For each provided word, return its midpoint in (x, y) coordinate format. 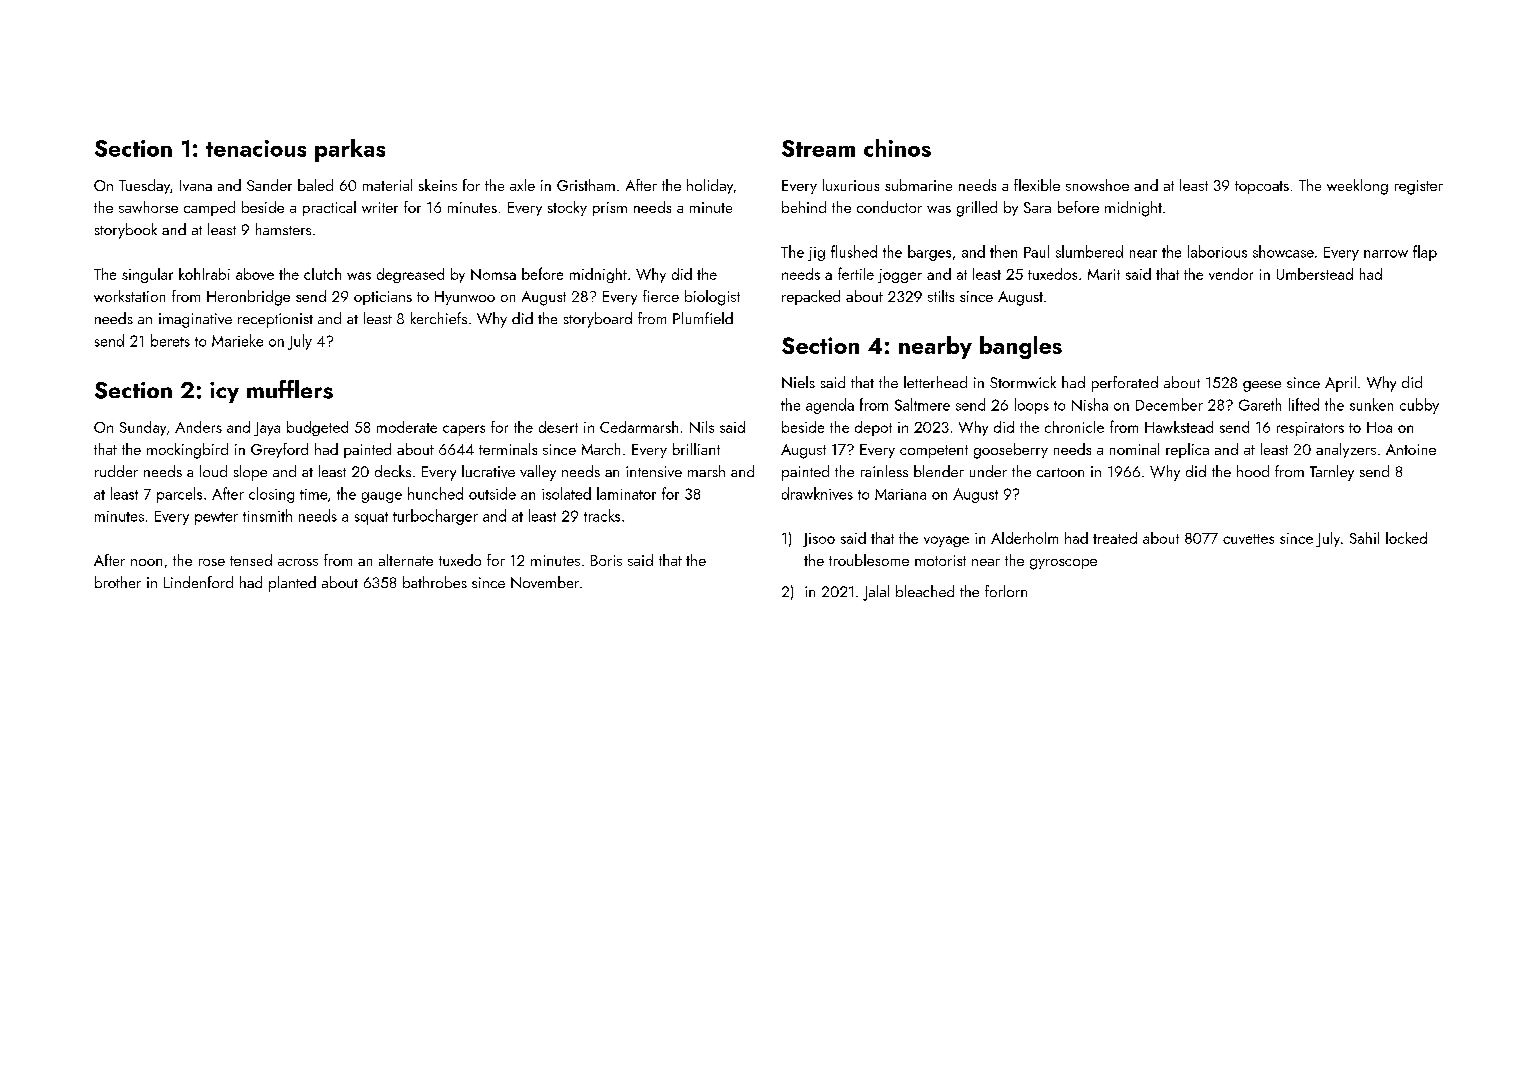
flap (1425, 253)
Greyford (279, 450)
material (387, 185)
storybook (126, 231)
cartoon (1060, 472)
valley (538, 473)
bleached (925, 591)
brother (118, 582)
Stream (818, 148)
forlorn (1006, 591)
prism (610, 209)
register (1419, 187)
